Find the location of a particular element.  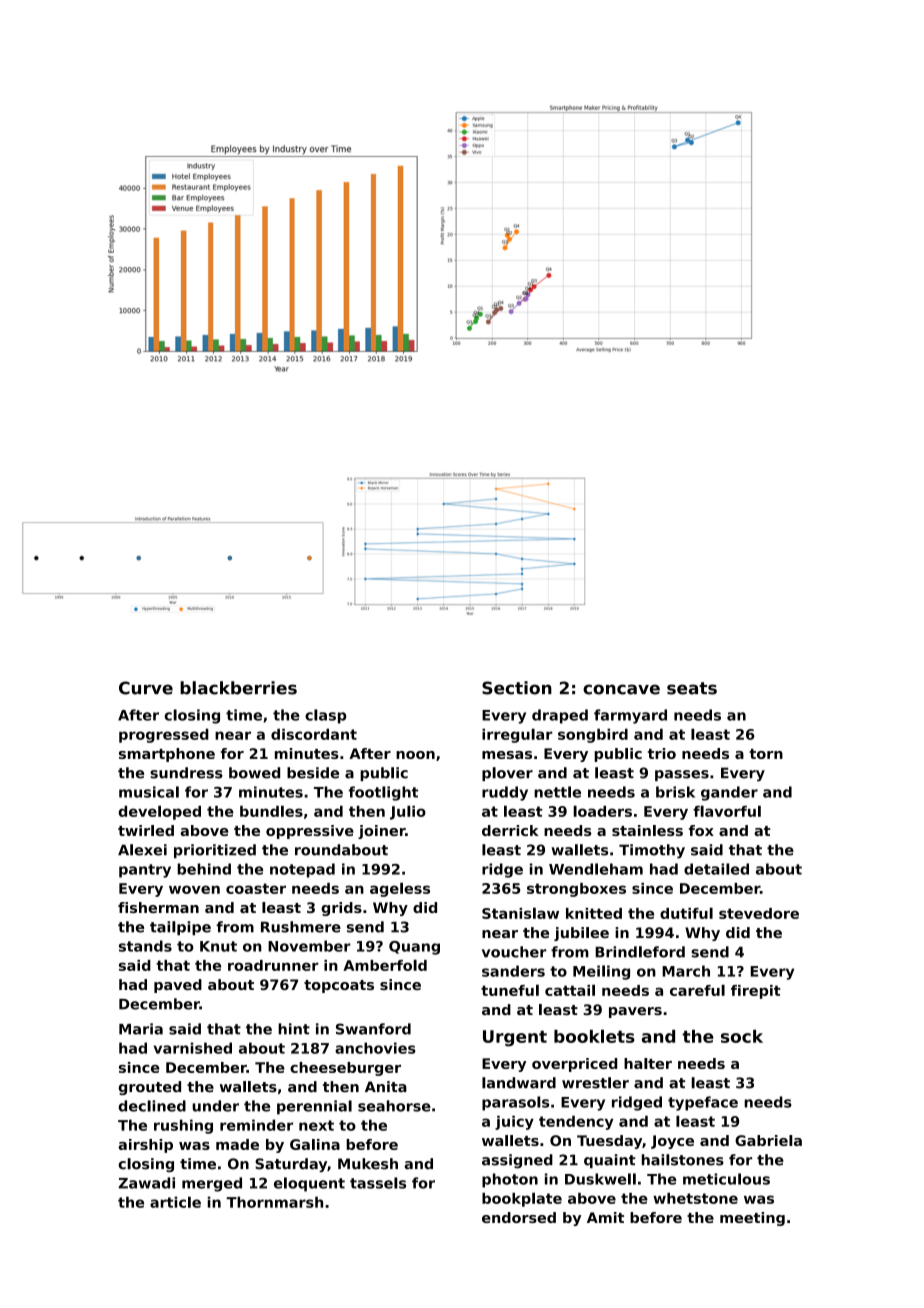

Curve is located at coordinates (146, 688).
